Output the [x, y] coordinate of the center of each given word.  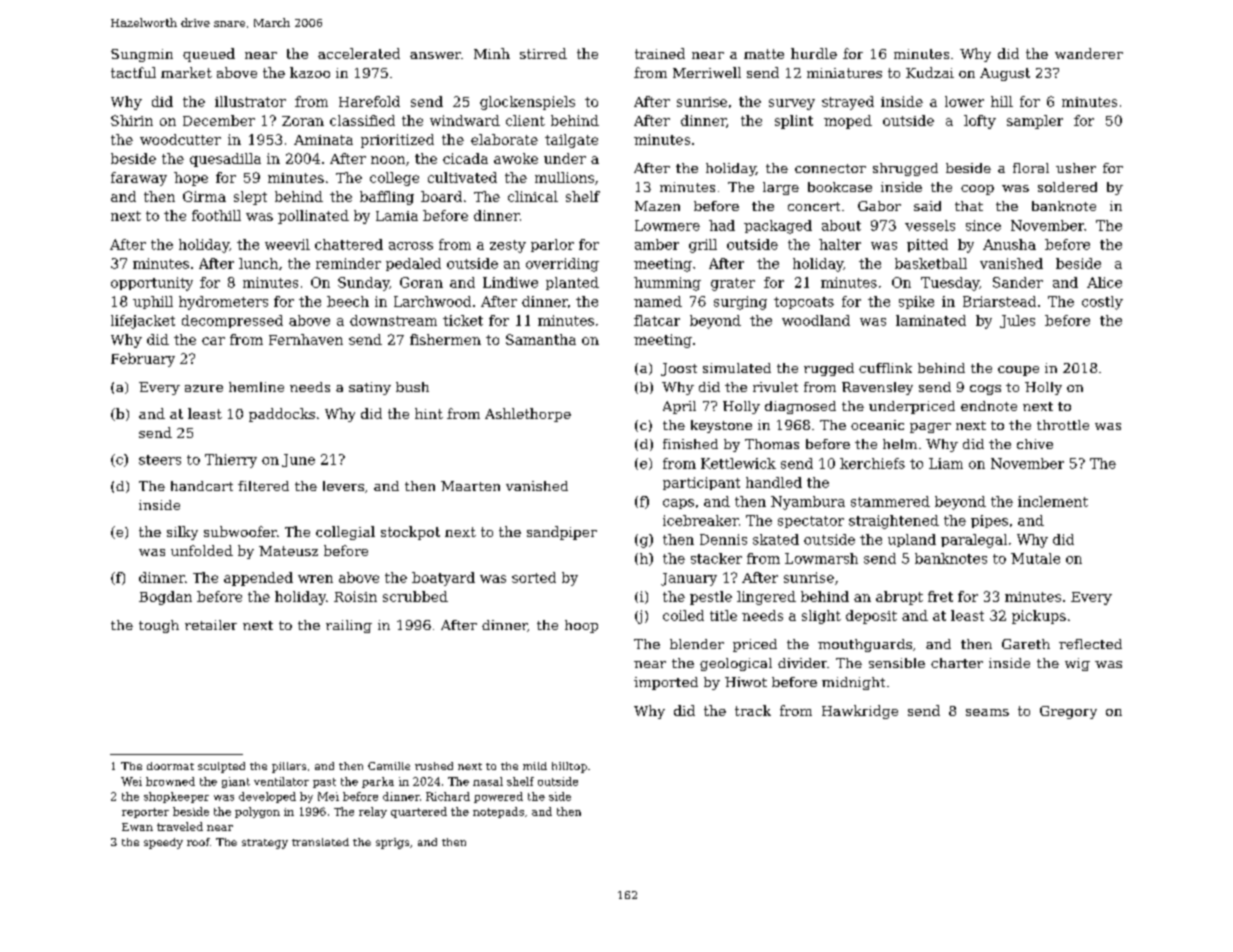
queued [209, 55]
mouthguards [865, 645]
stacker [716, 558]
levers [343, 486]
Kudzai [930, 72]
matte [764, 54]
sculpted [221, 767]
